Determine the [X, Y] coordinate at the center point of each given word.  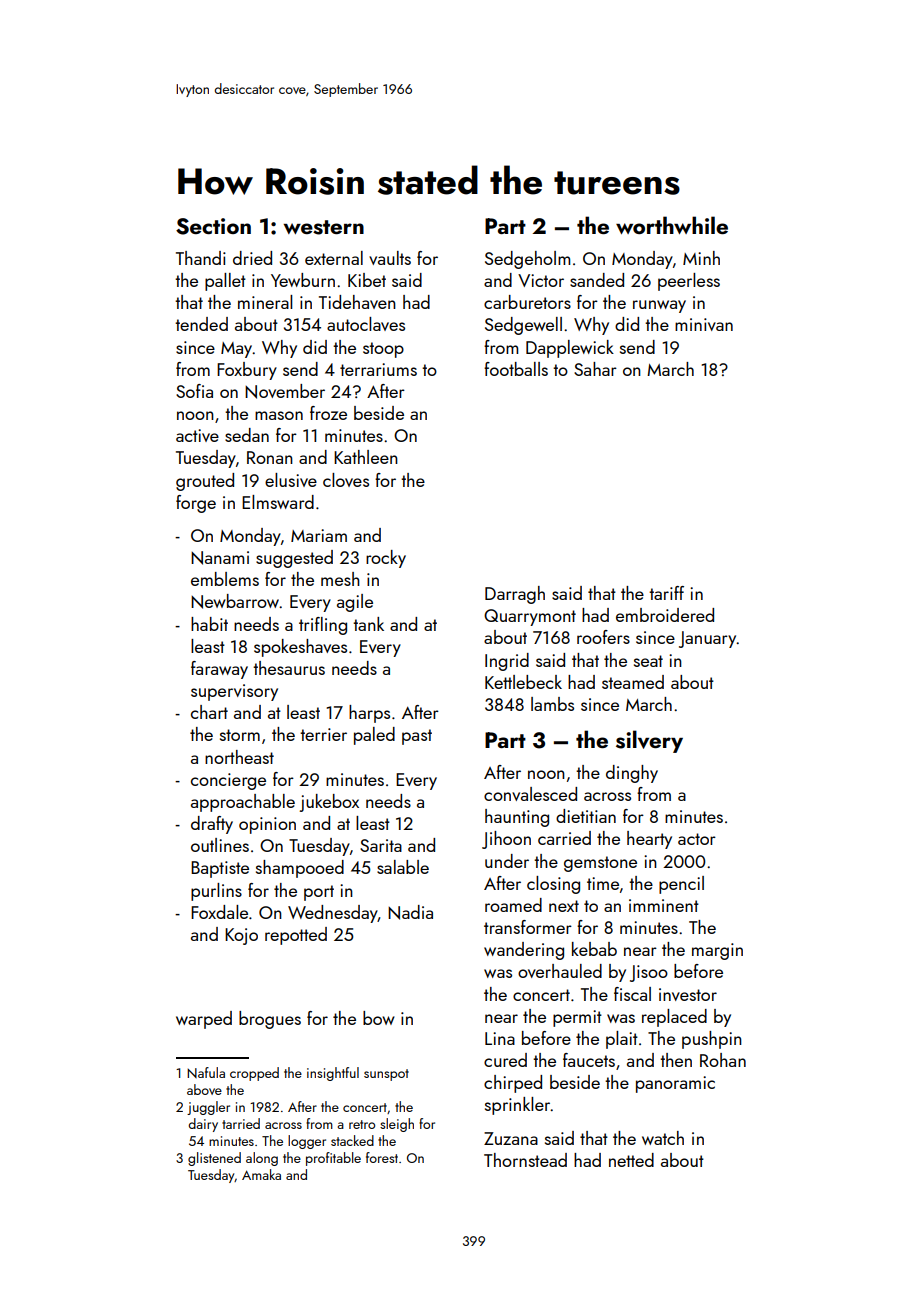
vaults [390, 258]
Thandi [201, 258]
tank [368, 624]
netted [631, 1160]
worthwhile [672, 225]
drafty [212, 825]
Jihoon [506, 840]
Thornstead [525, 1160]
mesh [340, 579]
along [262, 1159]
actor [697, 839]
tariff [666, 593]
